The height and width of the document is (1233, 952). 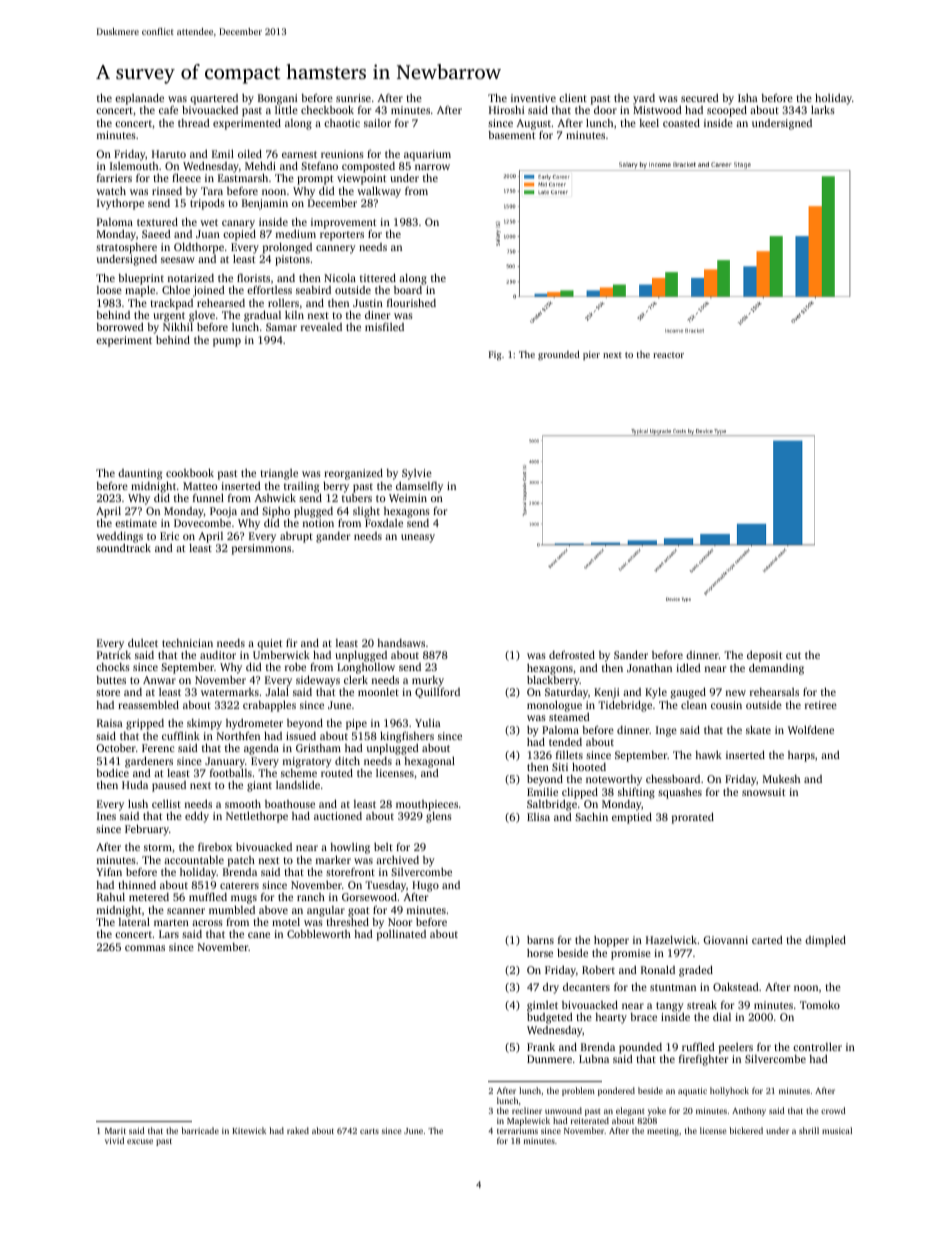 I want to click on Islemouth, so click(x=134, y=166).
